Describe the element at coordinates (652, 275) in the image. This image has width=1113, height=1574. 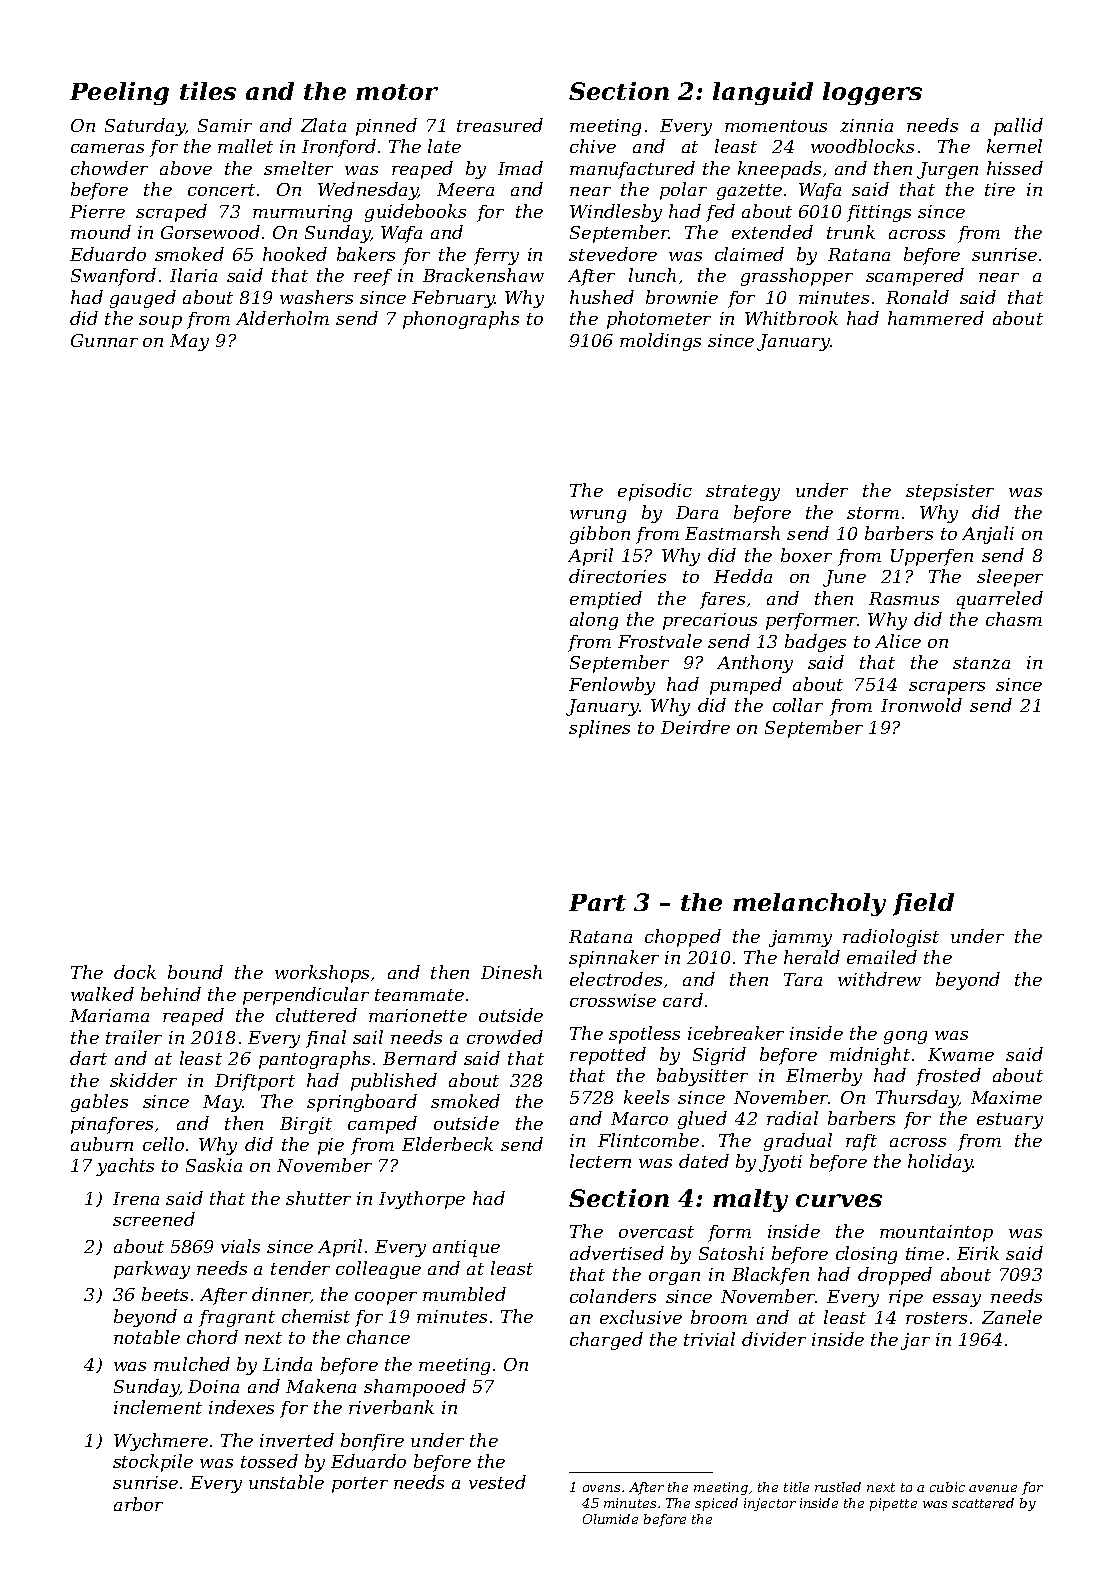
I see `lunch` at that location.
